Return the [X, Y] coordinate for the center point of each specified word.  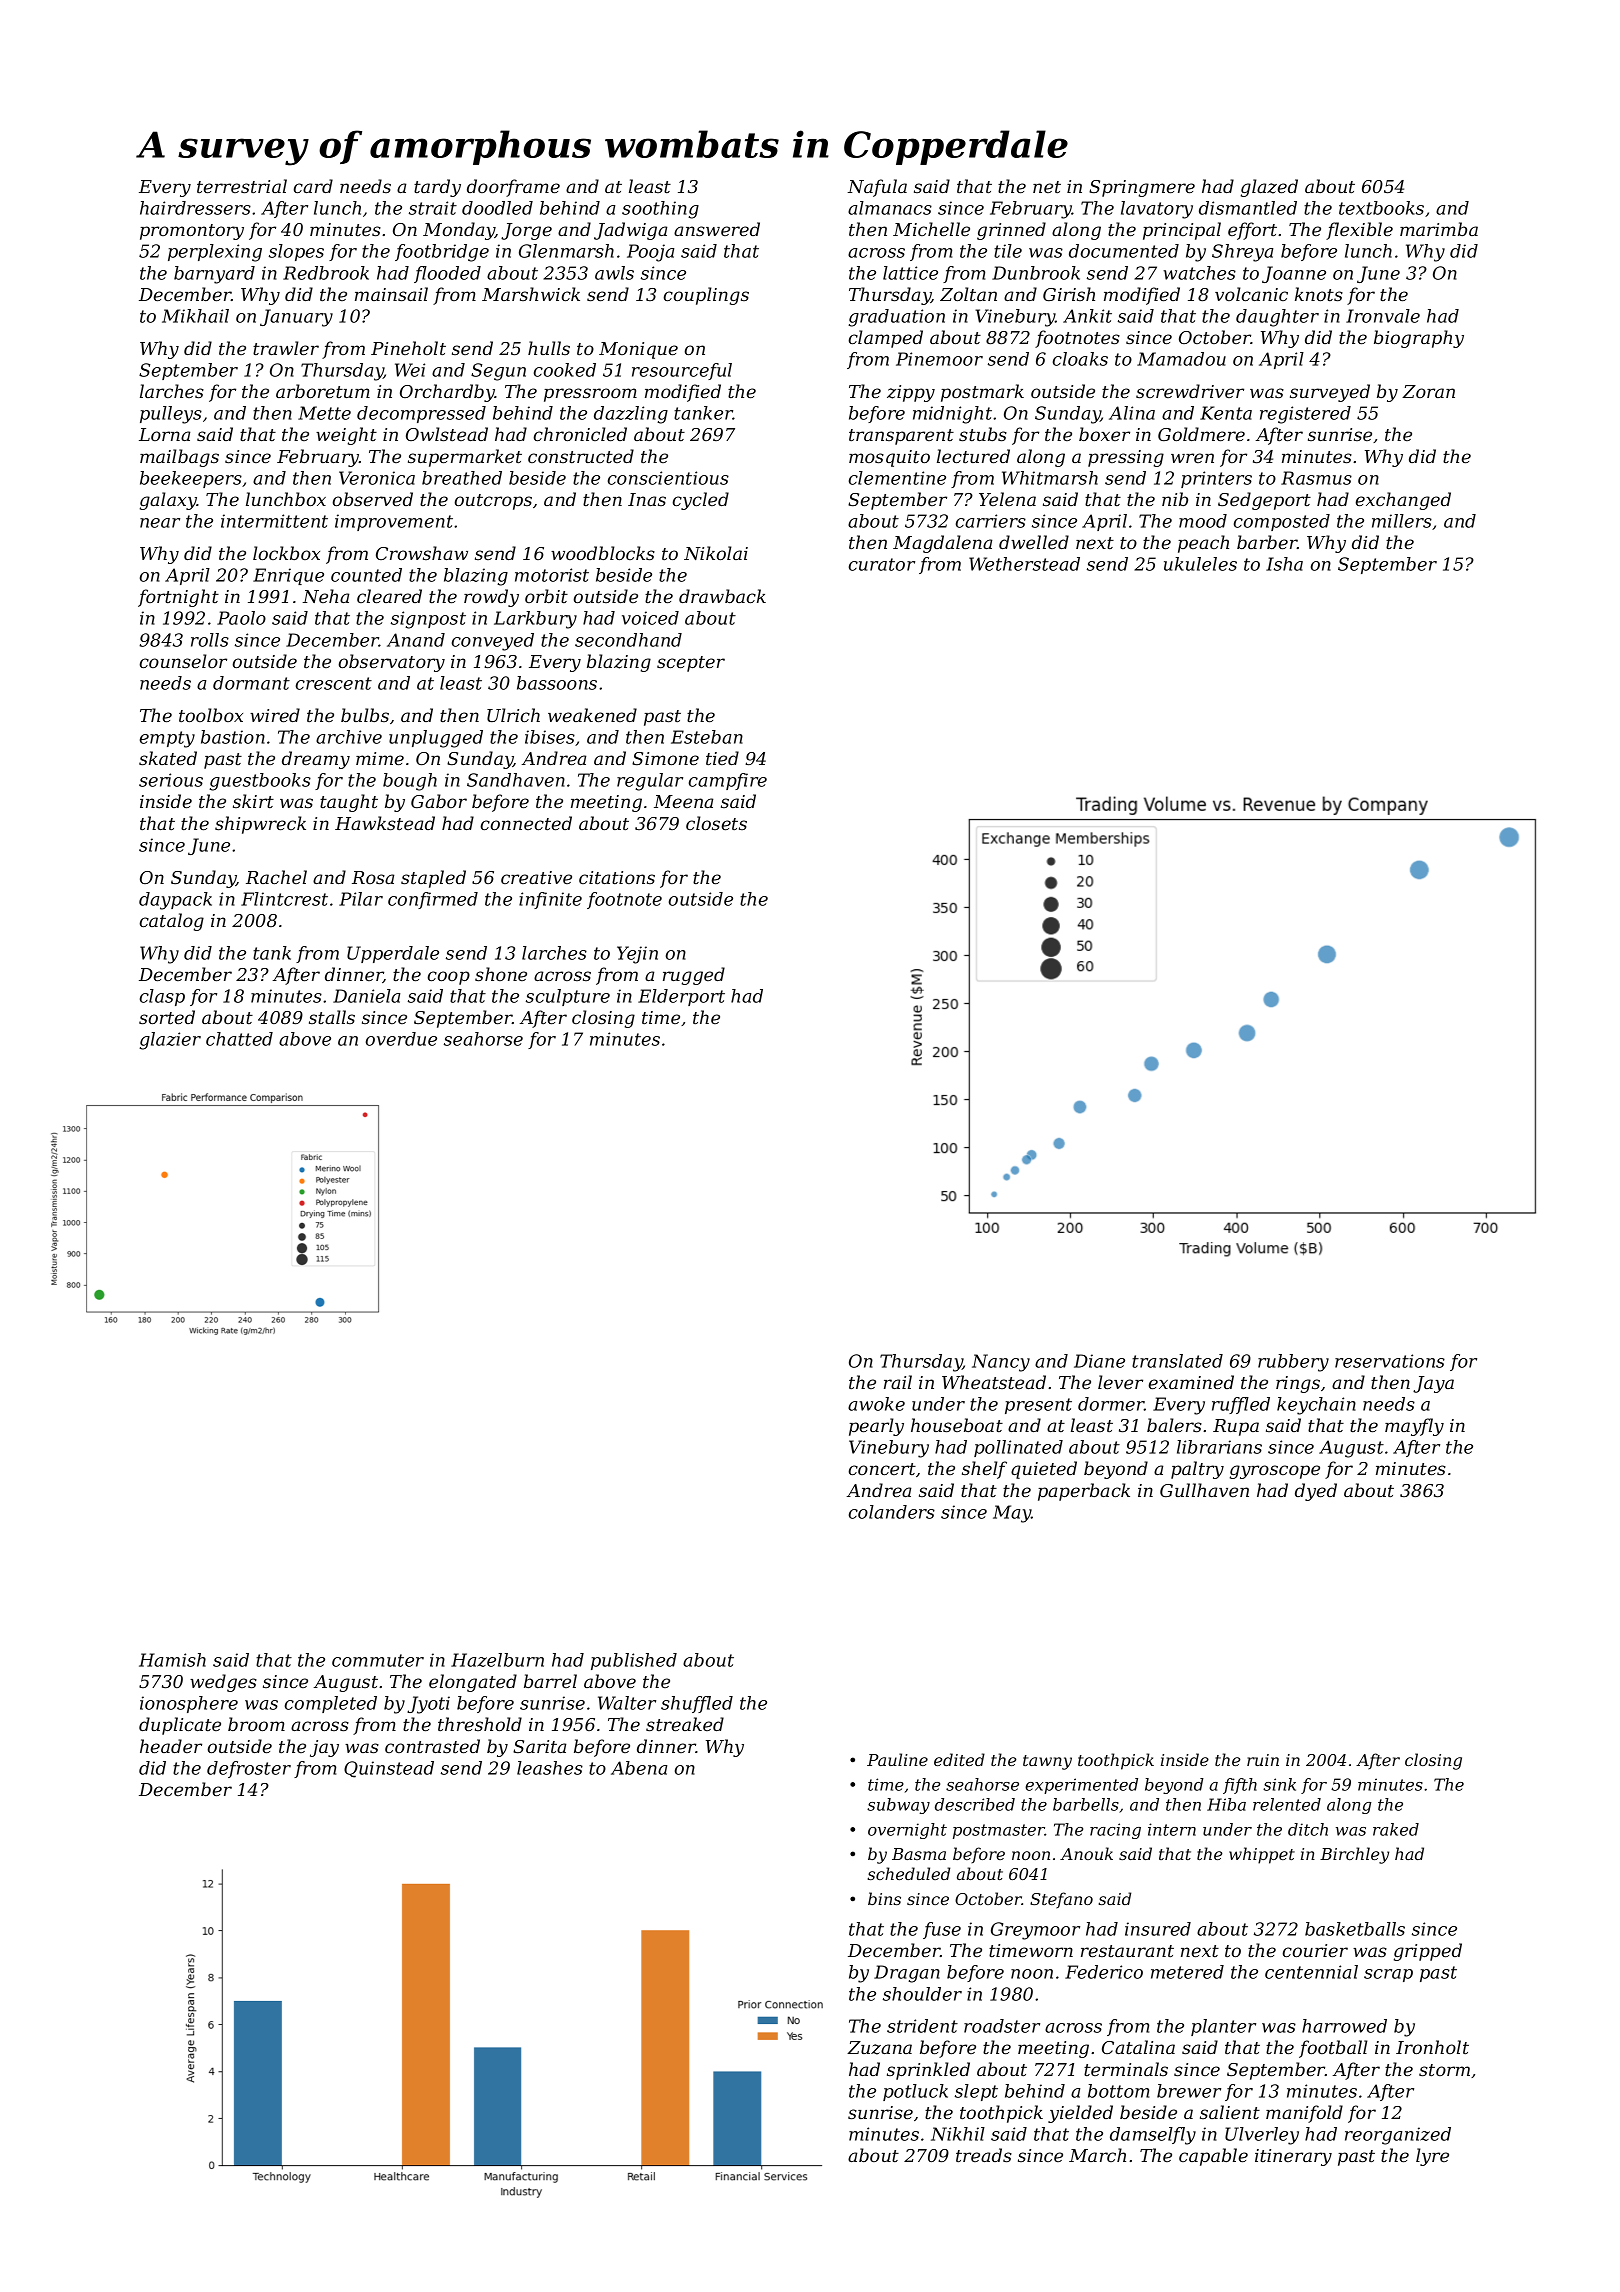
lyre [1432, 2157]
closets [716, 823]
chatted [239, 1039]
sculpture [568, 997]
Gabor [439, 801]
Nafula [877, 188]
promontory [192, 232]
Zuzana [879, 2048]
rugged [694, 976]
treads [984, 2155]
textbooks [1381, 208]
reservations [1390, 1361]
